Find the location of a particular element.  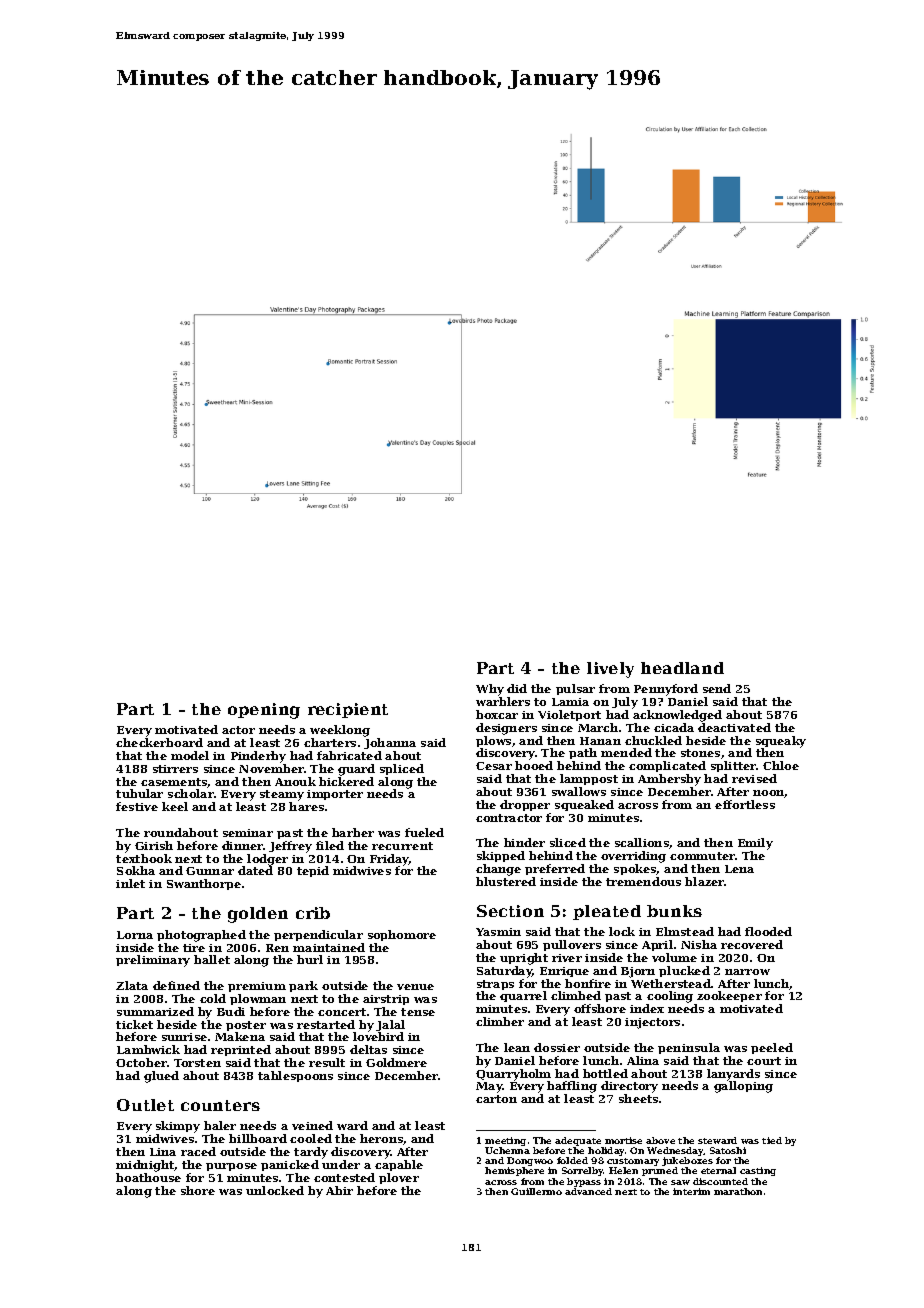

Why is located at coordinates (490, 690).
